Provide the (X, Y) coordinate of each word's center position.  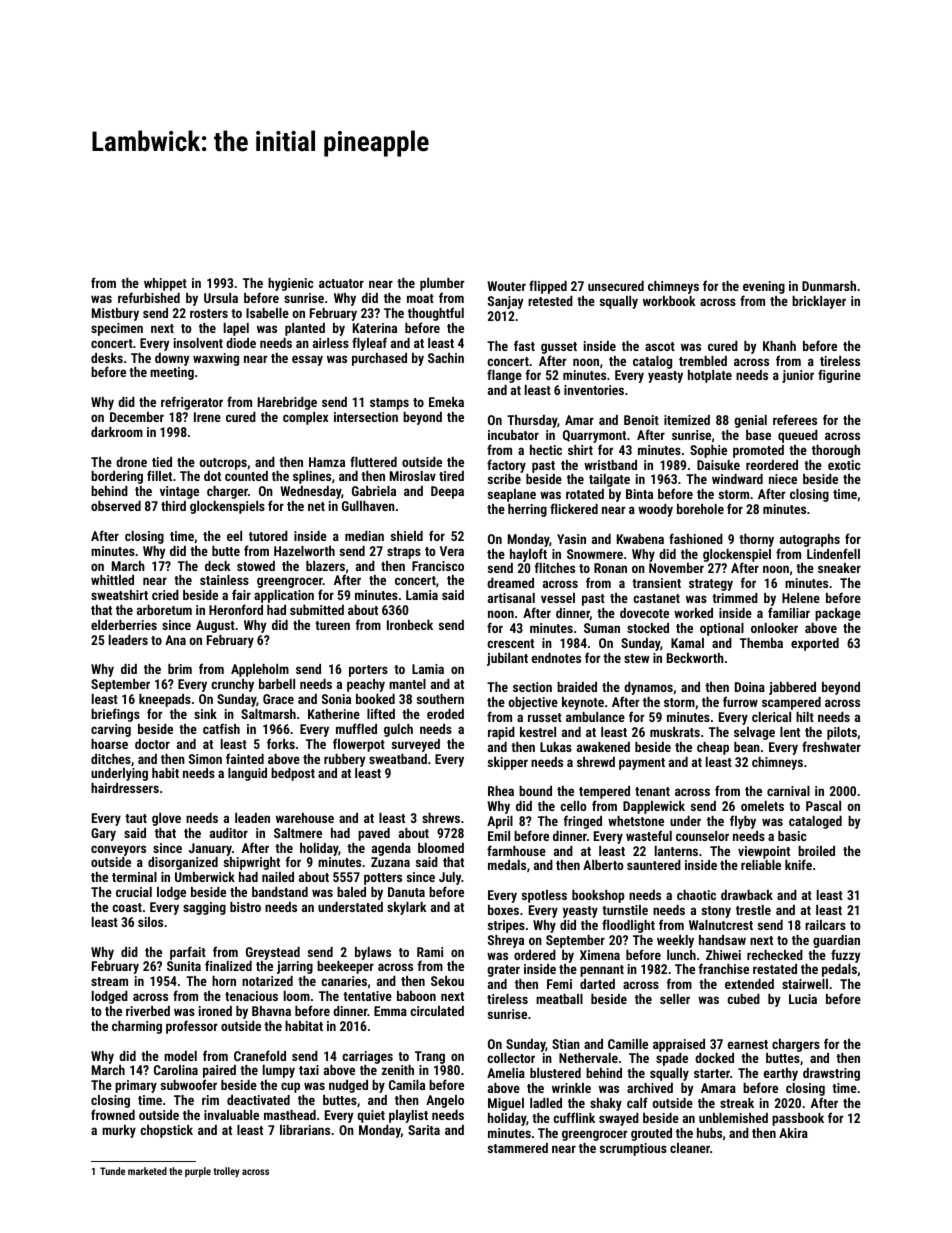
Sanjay (505, 302)
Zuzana (390, 862)
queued (798, 436)
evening (764, 288)
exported (815, 644)
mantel (407, 684)
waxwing (216, 359)
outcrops (223, 464)
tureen (332, 625)
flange (504, 376)
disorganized (183, 863)
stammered (518, 1148)
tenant (652, 791)
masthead (290, 1115)
